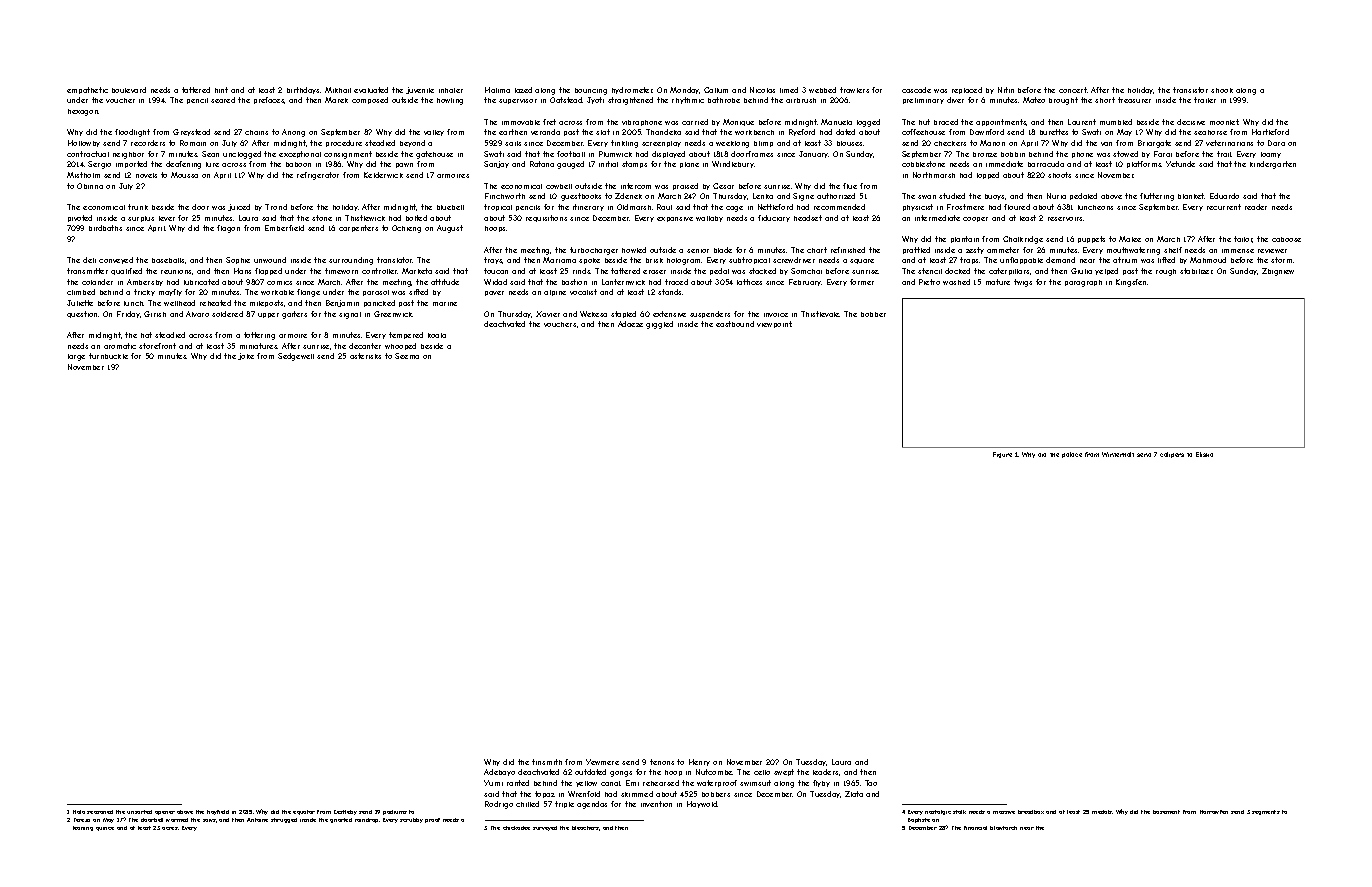 The image size is (1372, 887). I want to click on pivoted, so click(80, 218).
